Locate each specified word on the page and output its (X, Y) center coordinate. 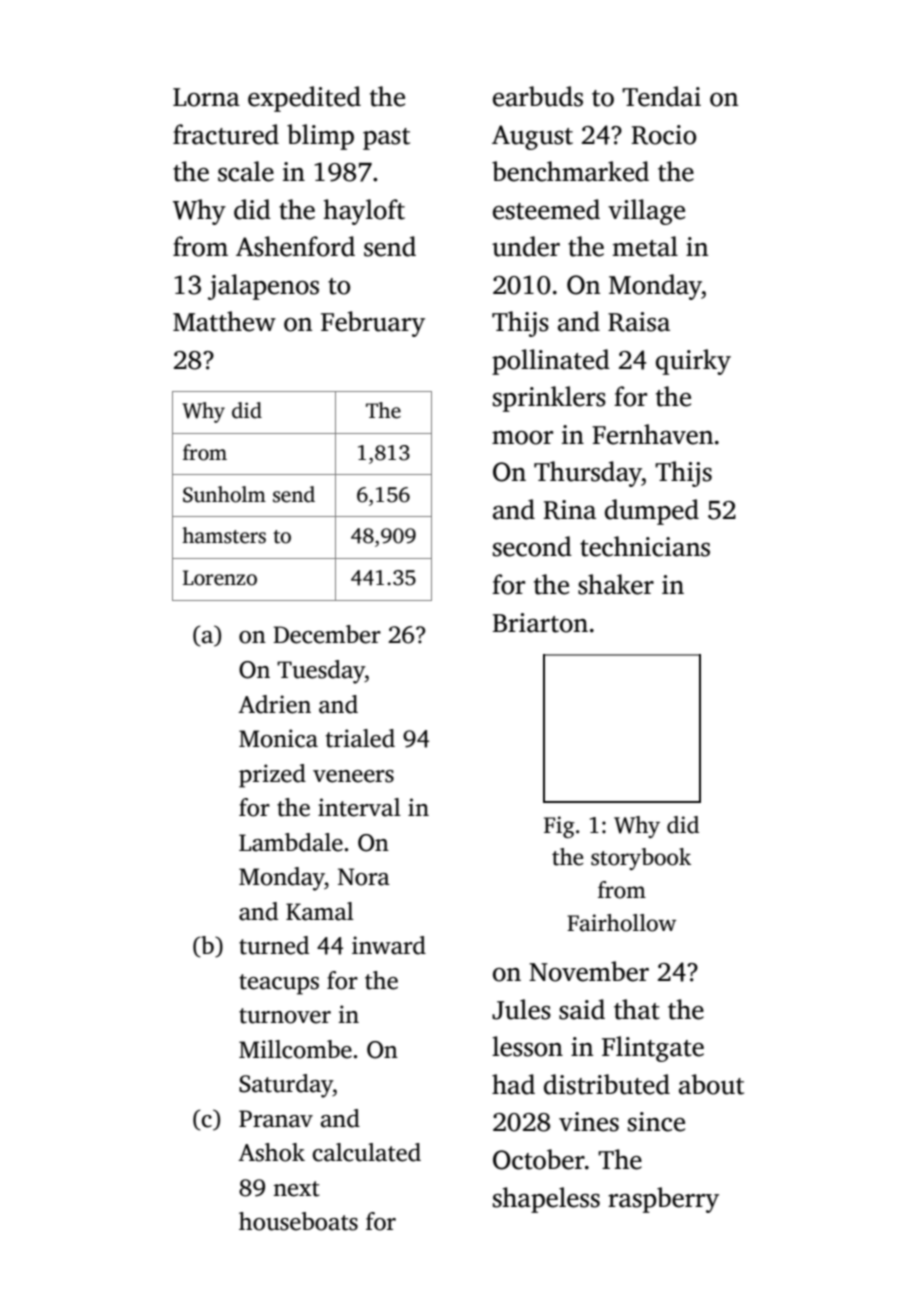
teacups (279, 984)
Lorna (206, 97)
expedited (304, 99)
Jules (521, 1009)
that (637, 1009)
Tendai (661, 96)
